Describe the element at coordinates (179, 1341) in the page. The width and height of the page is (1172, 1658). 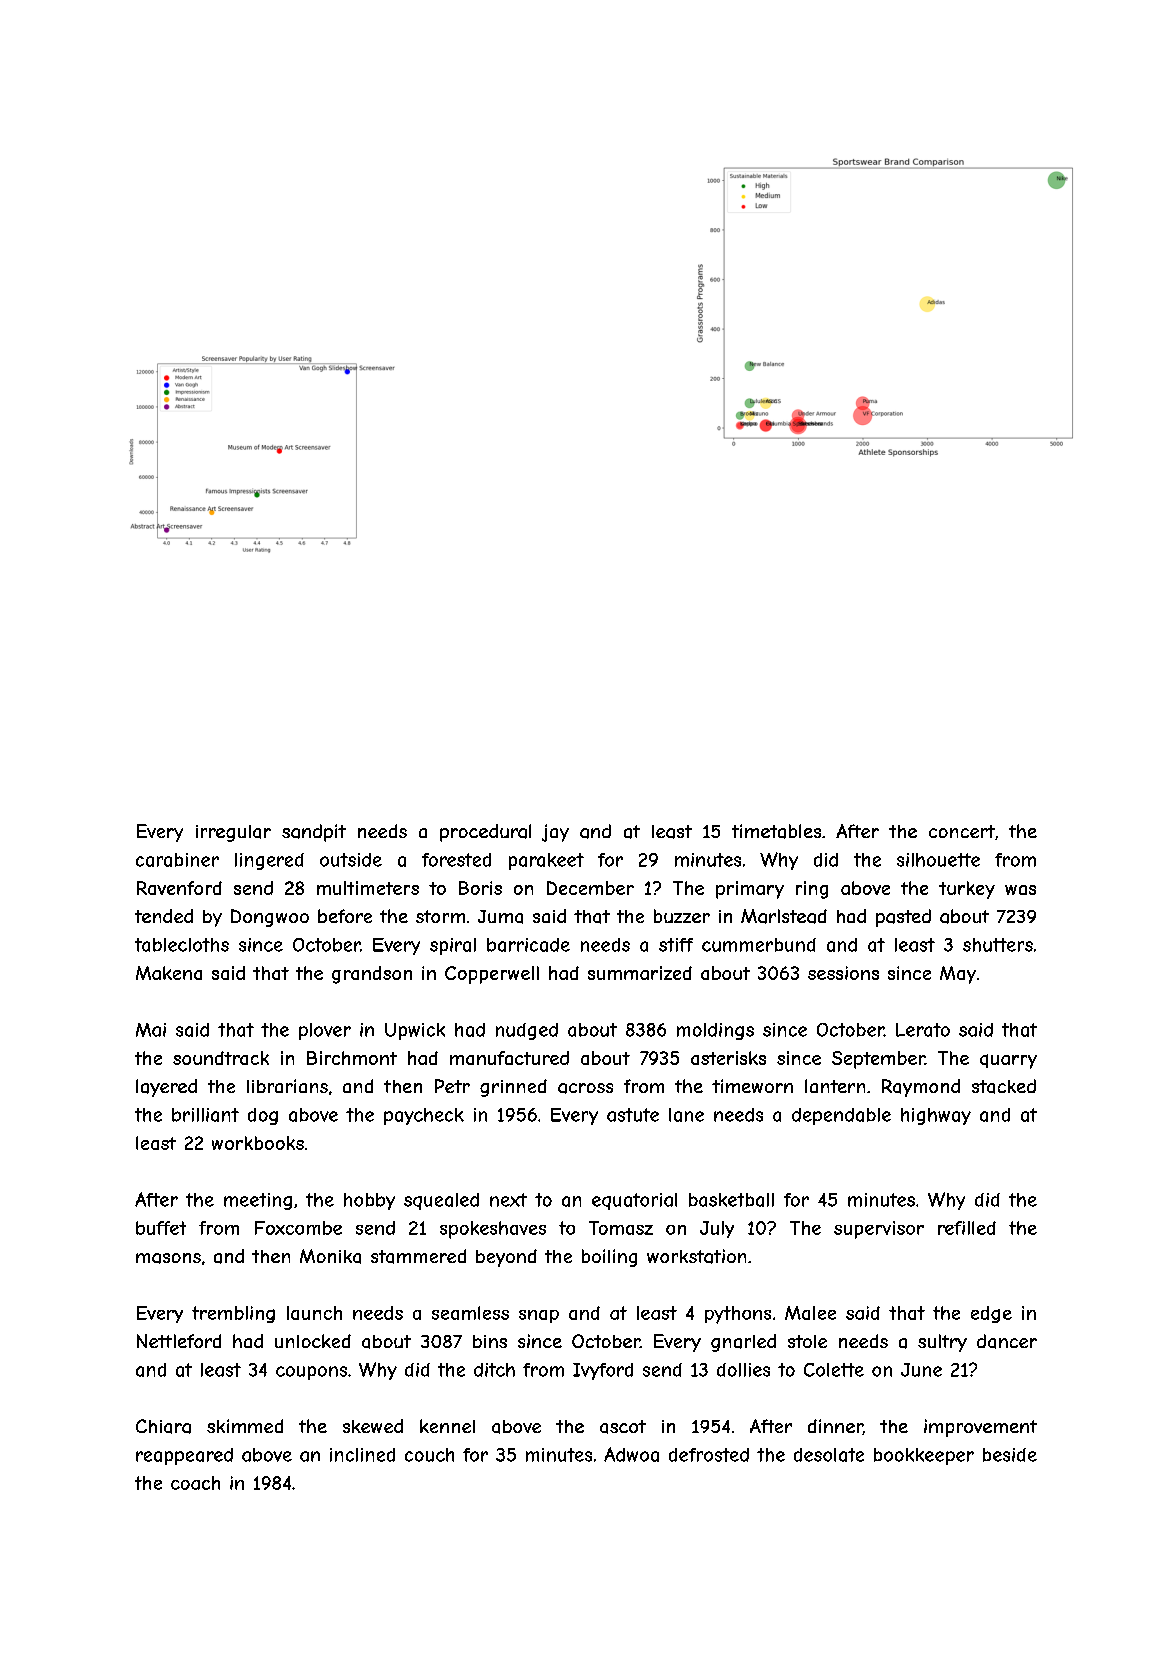
I see `Nettleford` at that location.
